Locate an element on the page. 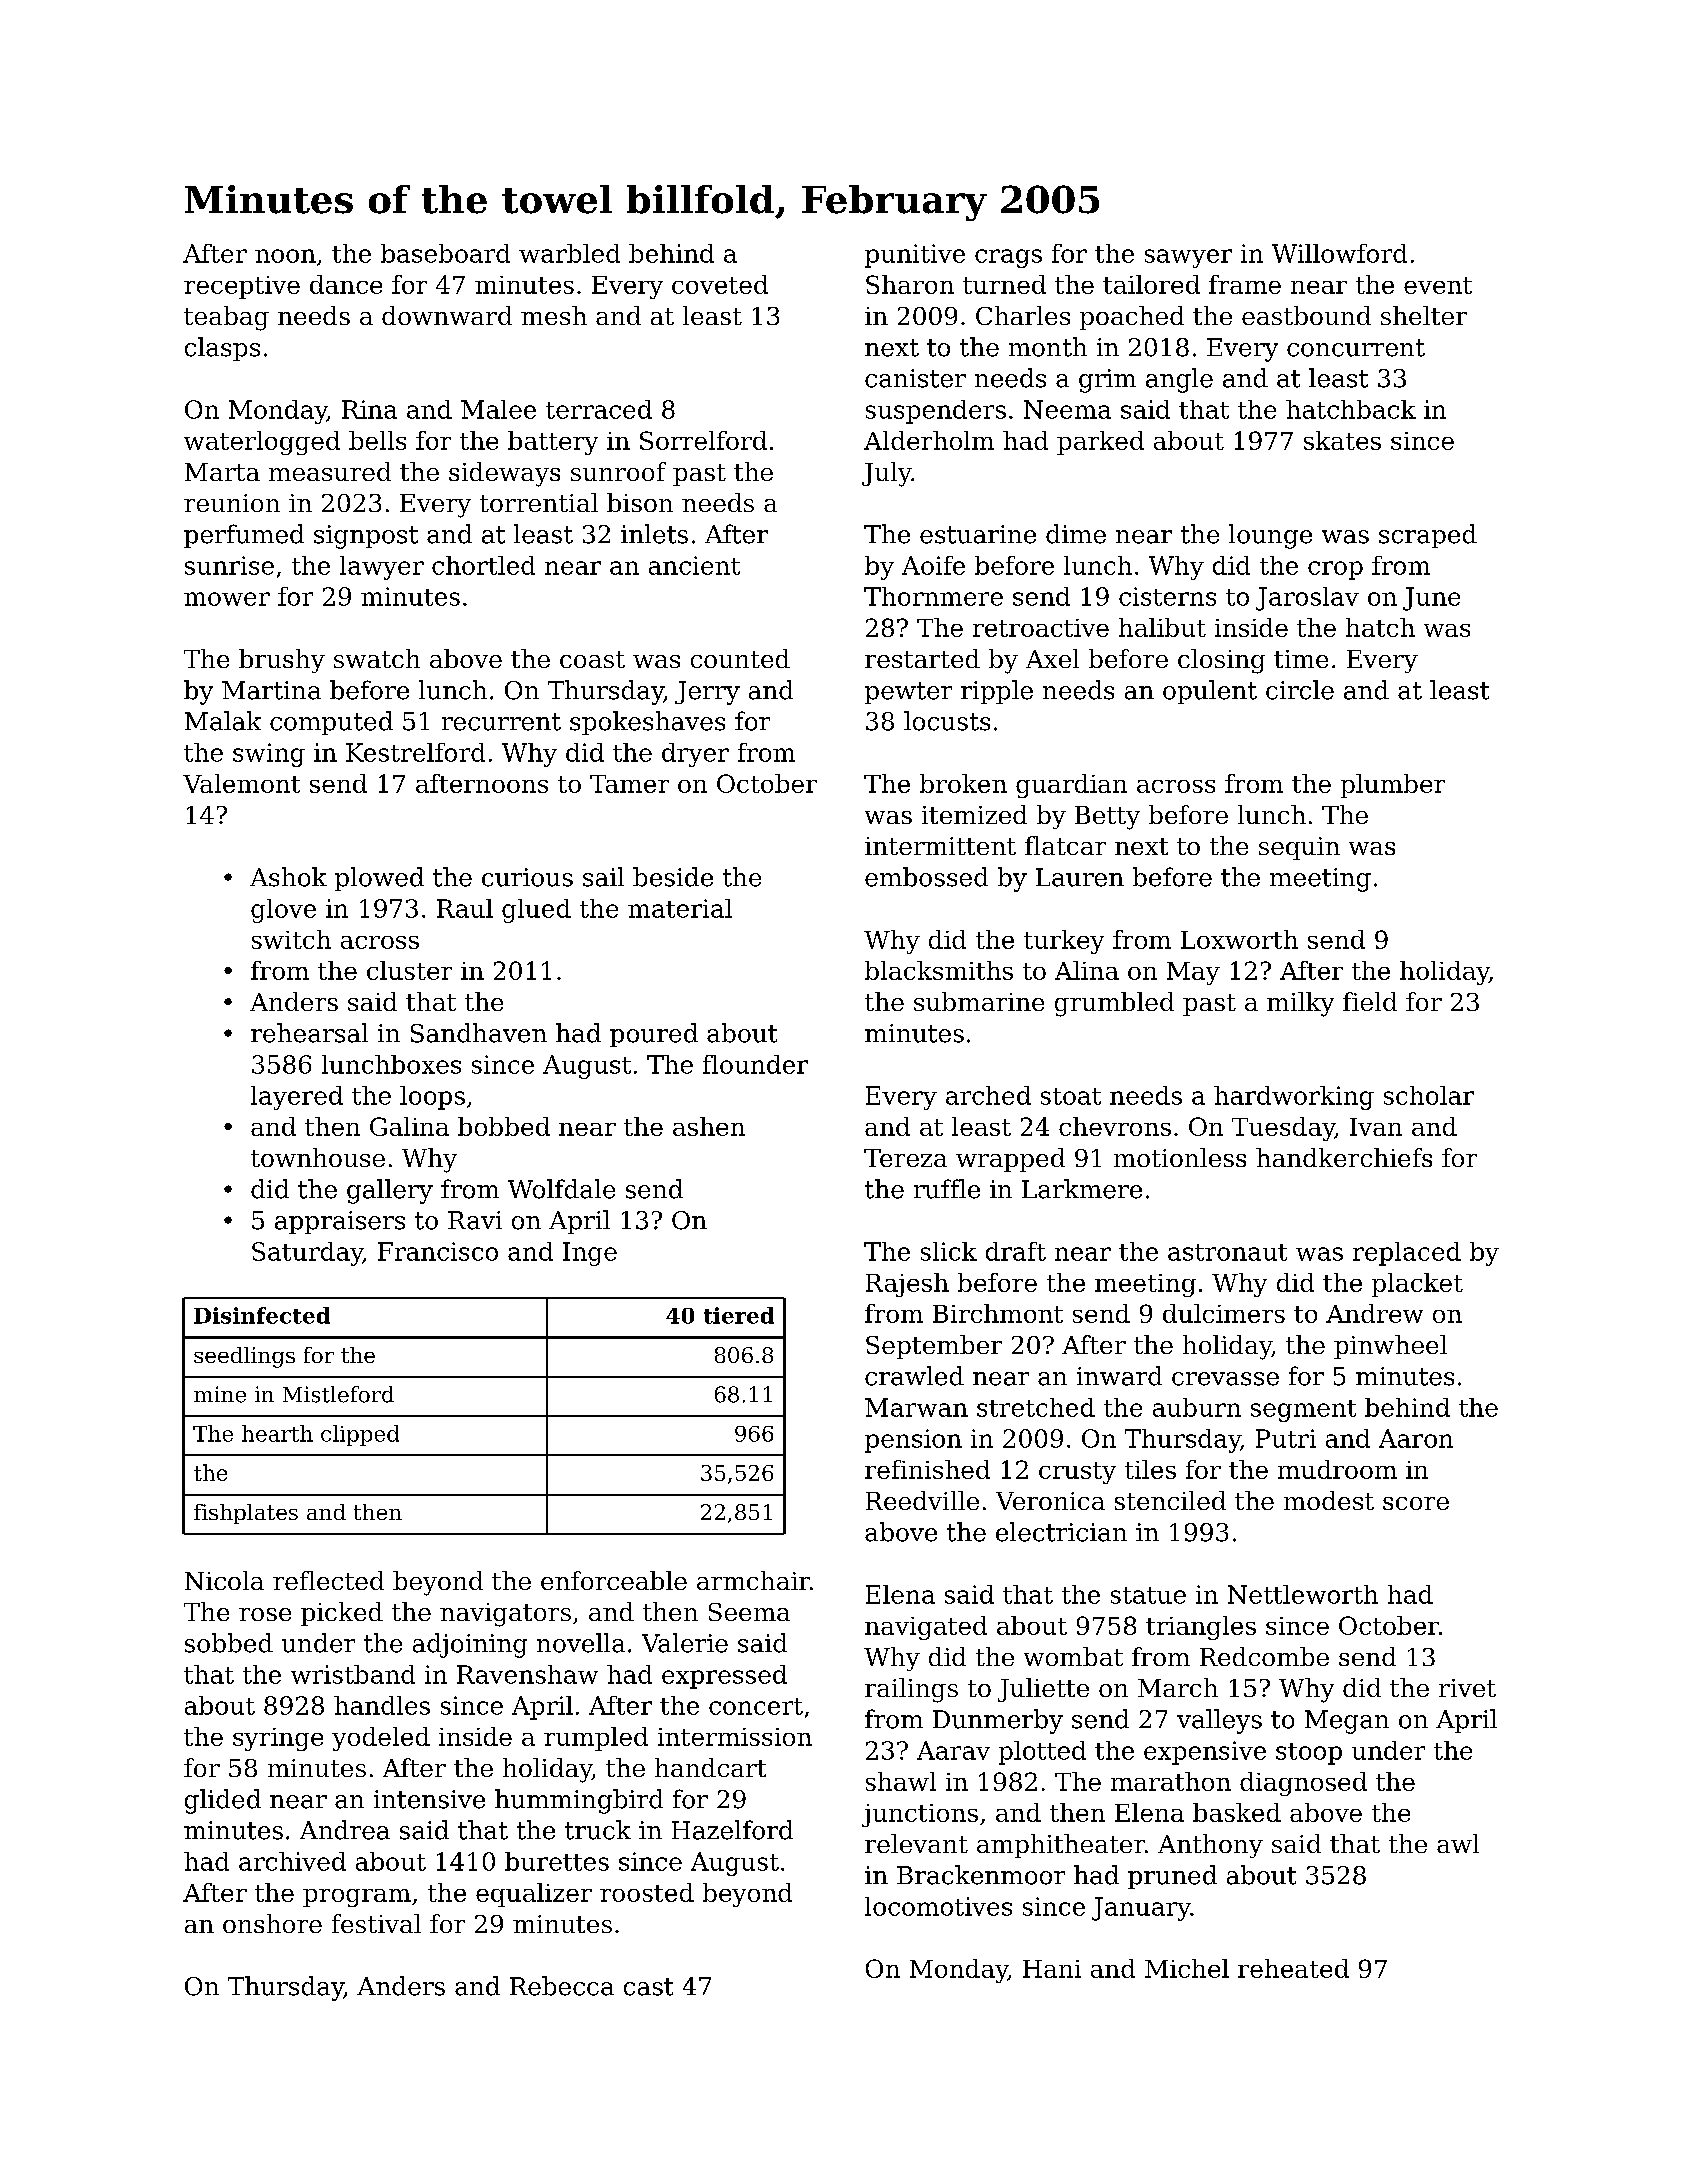 The image size is (1683, 2178). stenciled is located at coordinates (1170, 1500).
